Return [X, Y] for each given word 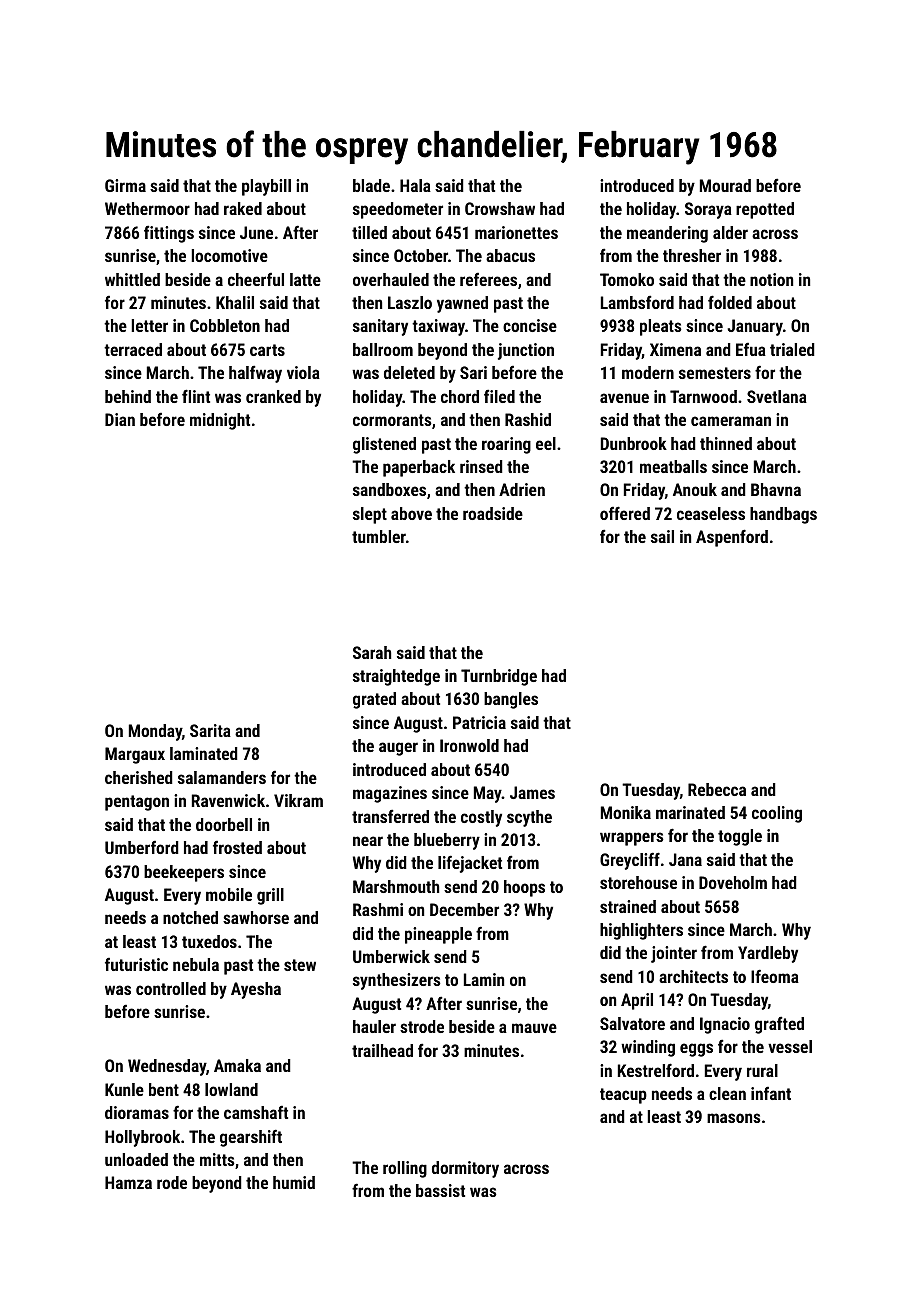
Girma [125, 185]
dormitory [465, 1169]
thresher [692, 255]
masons [734, 1118]
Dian [120, 419]
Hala [415, 185]
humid [294, 1182]
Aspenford [732, 538]
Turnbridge [499, 677]
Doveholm [733, 882]
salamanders [222, 777]
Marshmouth [396, 886]
